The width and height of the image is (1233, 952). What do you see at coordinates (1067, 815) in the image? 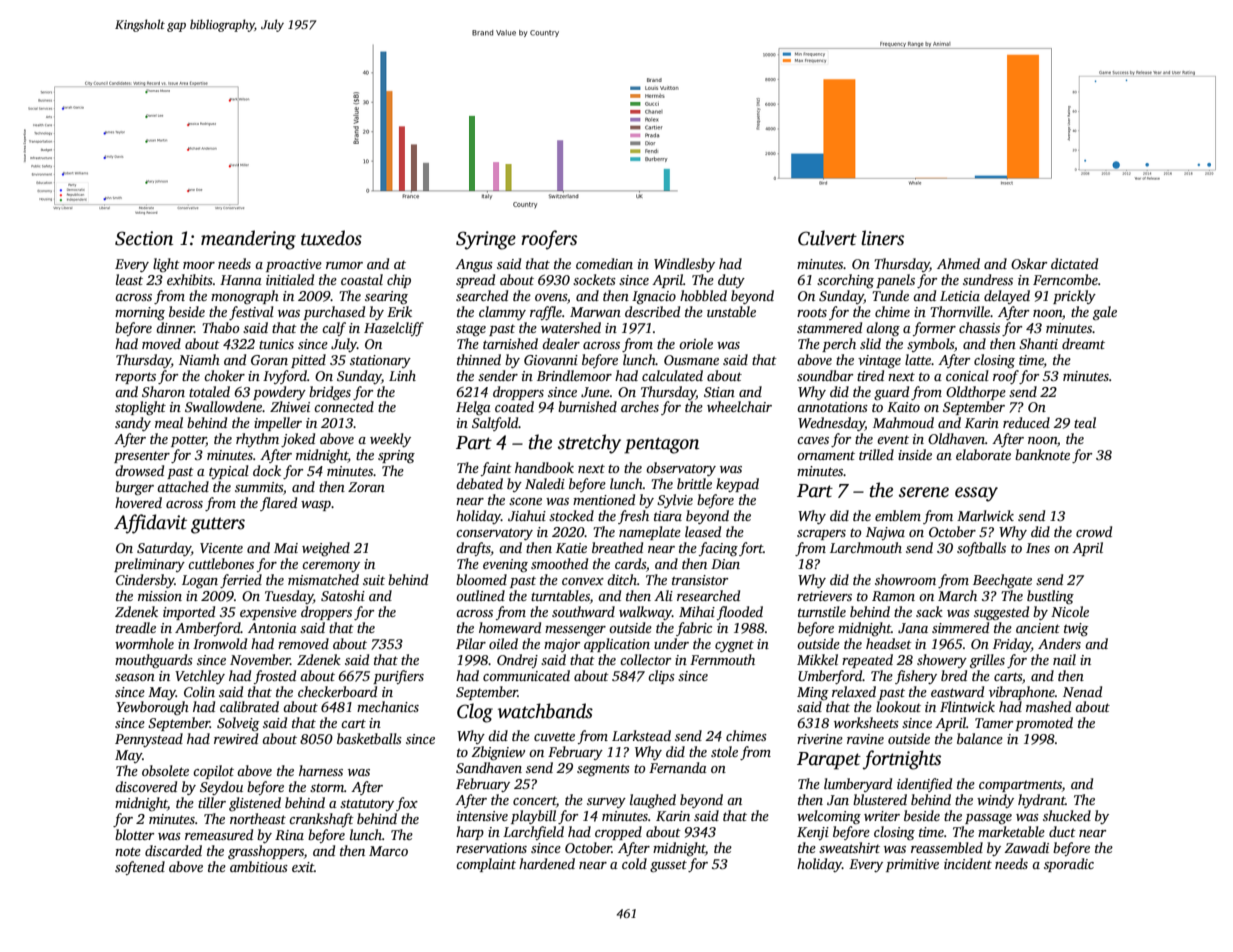
I see `shucked` at bounding box center [1067, 815].
